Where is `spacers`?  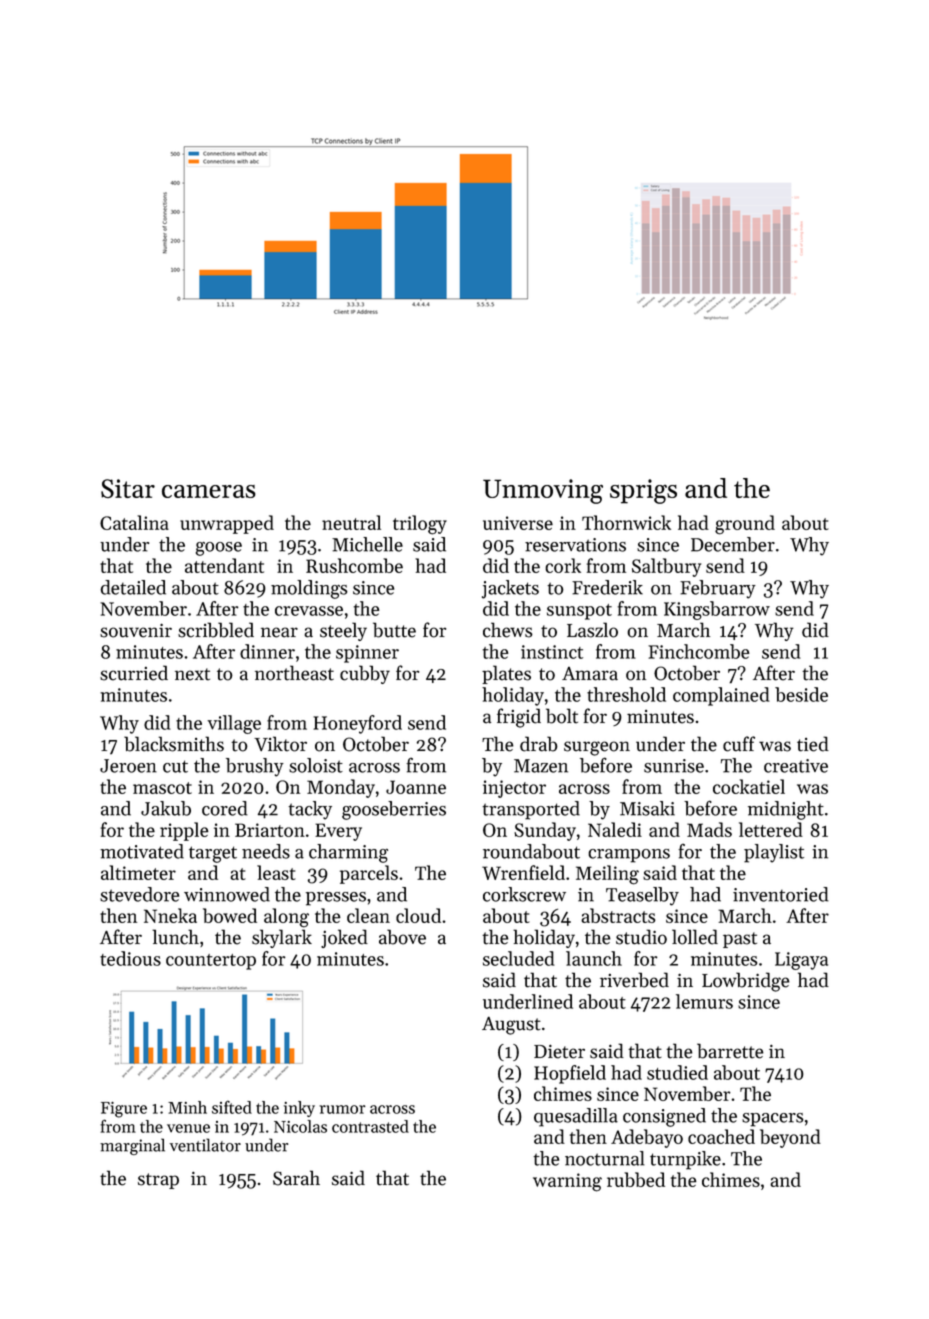 spacers is located at coordinates (773, 1120).
